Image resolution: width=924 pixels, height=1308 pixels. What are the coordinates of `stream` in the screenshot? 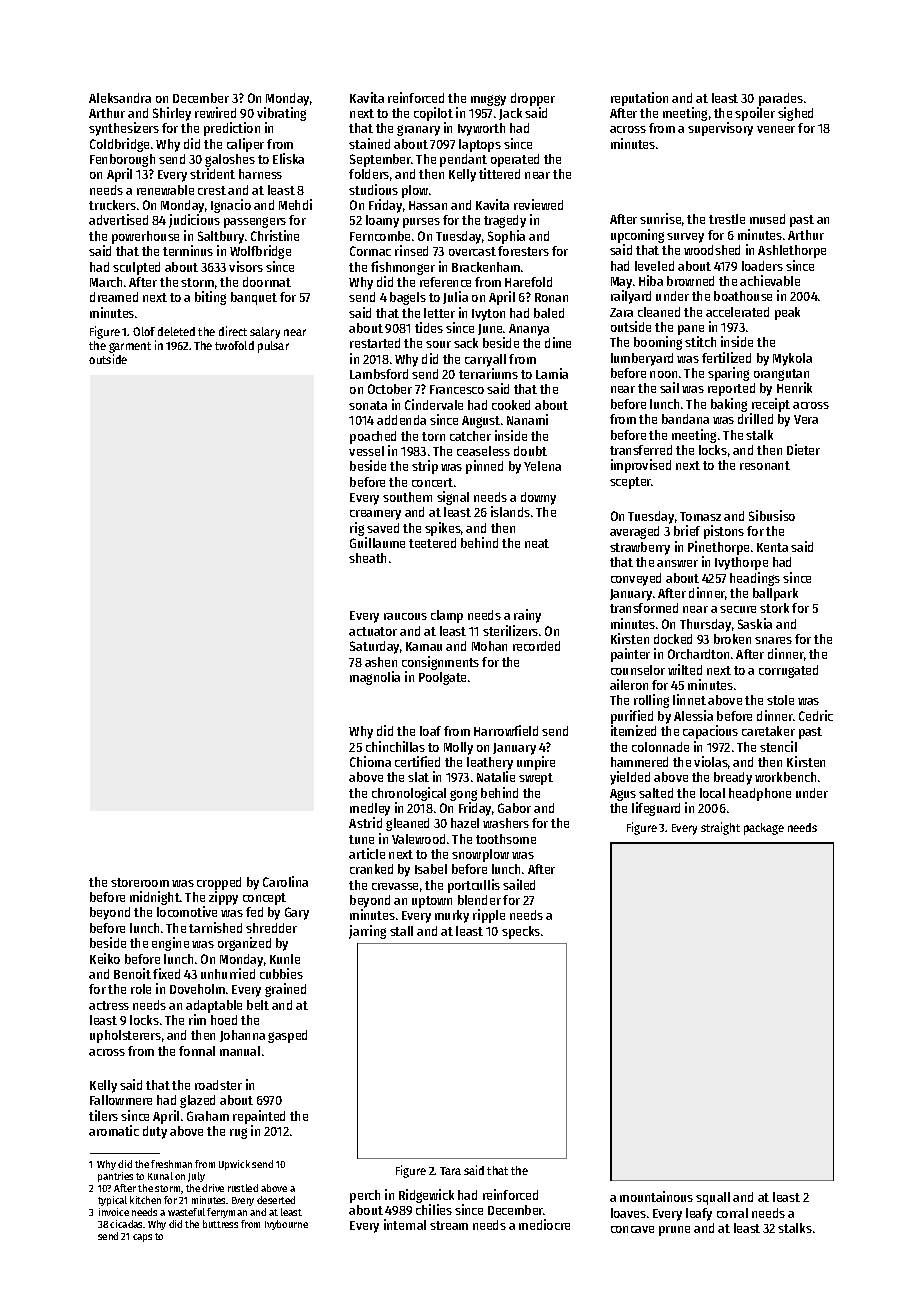 It's located at (449, 1225).
